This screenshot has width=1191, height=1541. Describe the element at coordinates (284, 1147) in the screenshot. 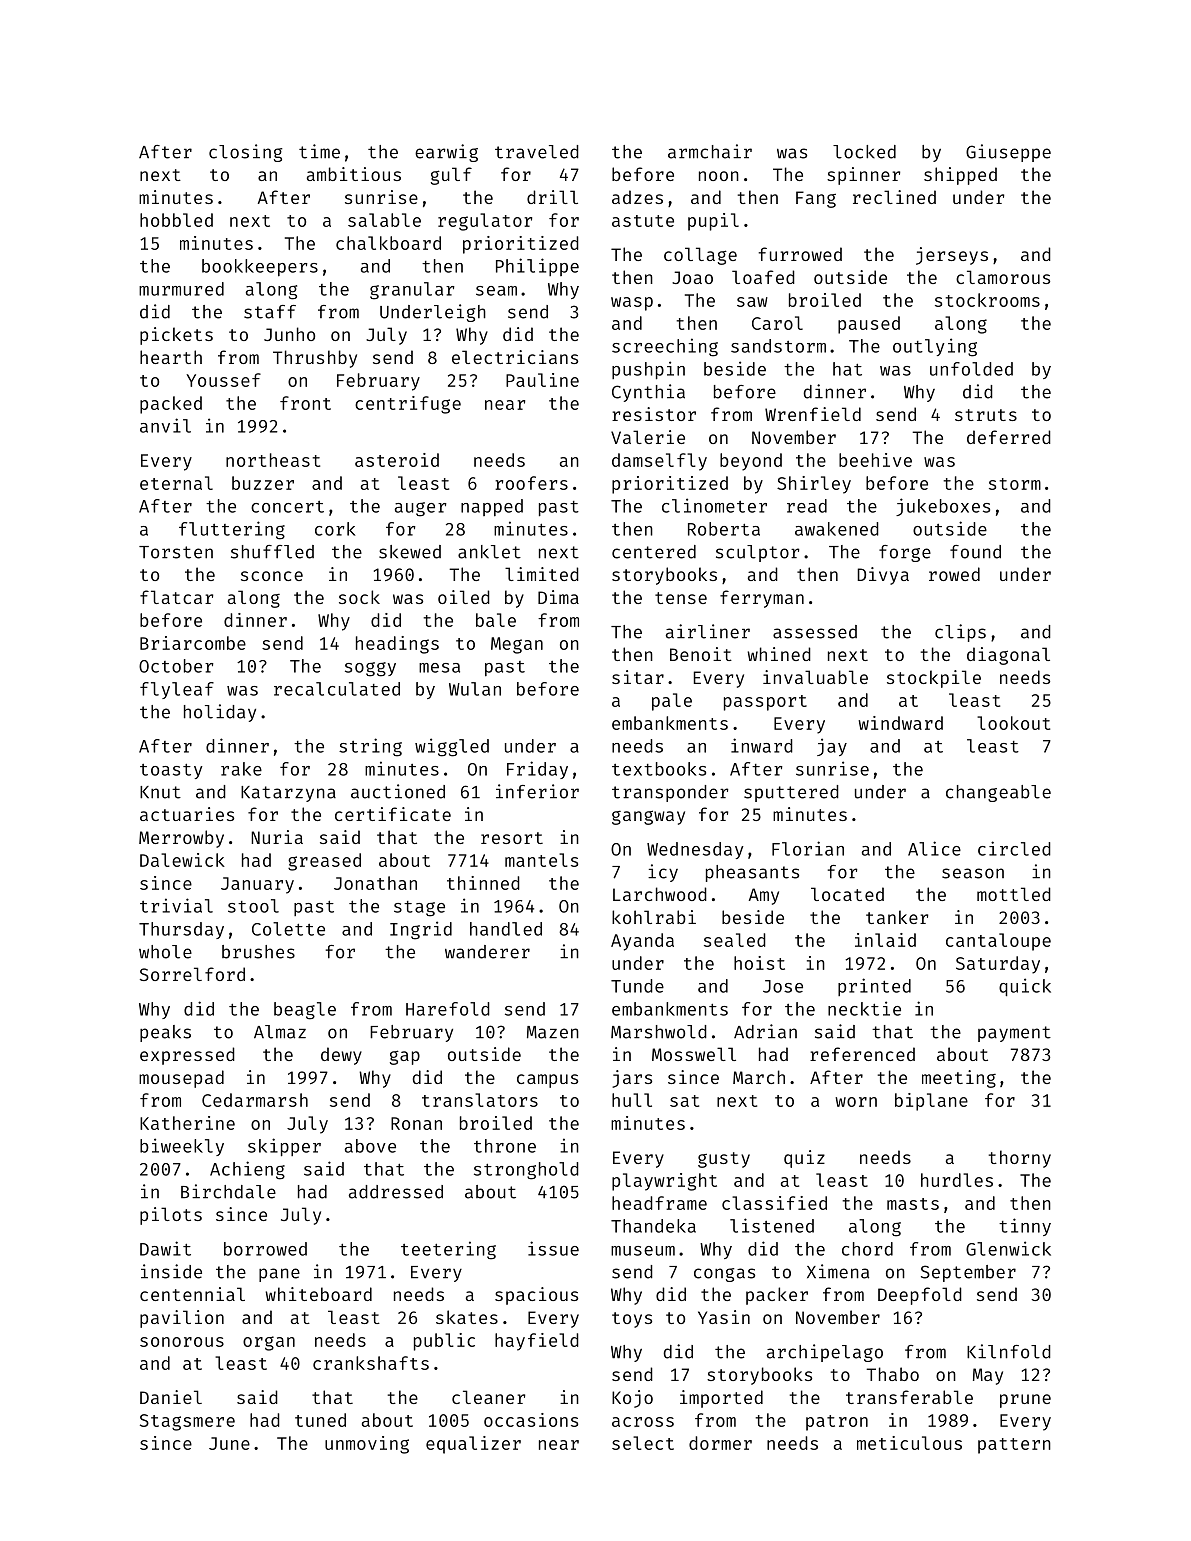

I see `skipper` at that location.
